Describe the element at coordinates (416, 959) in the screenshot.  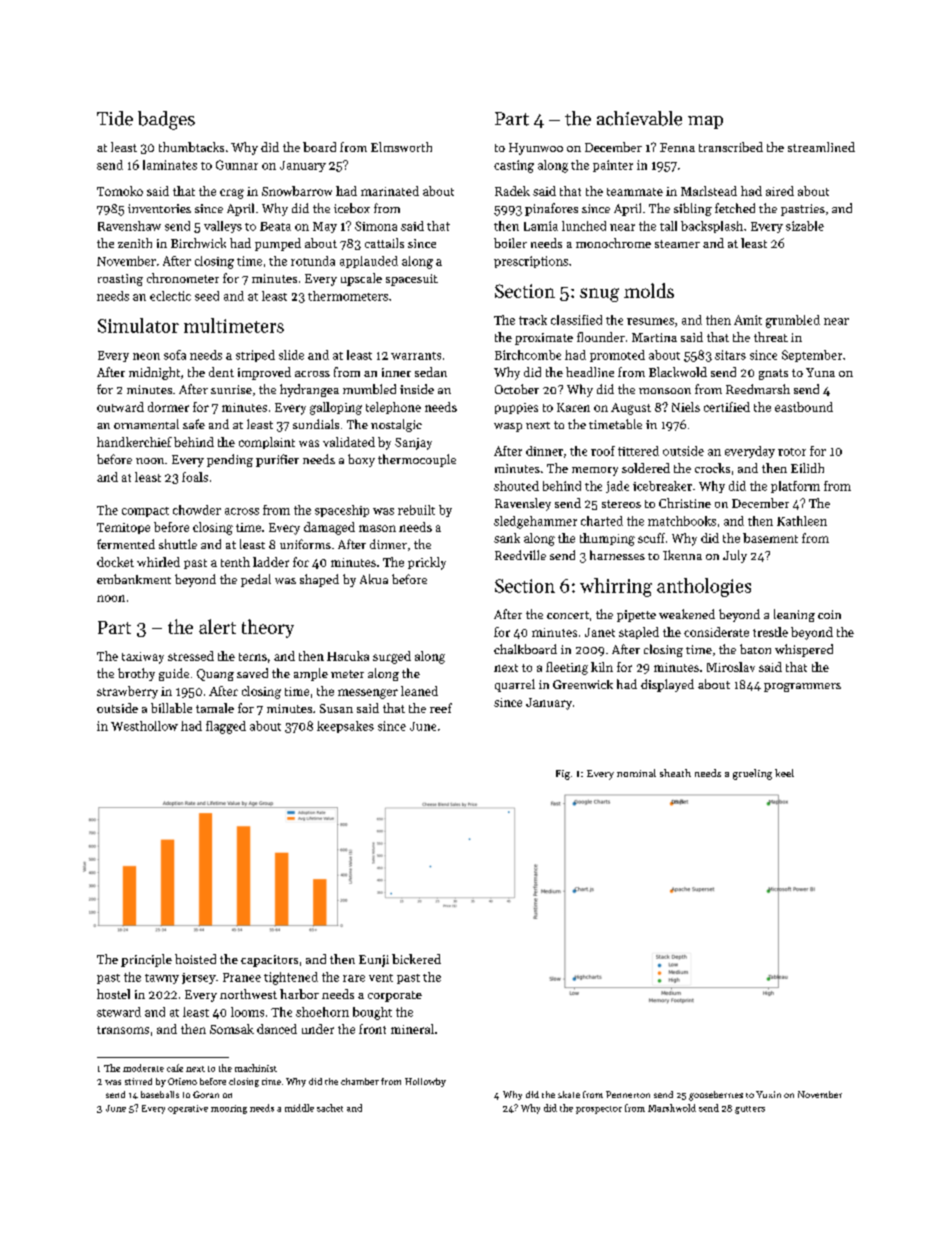
I see `bickered` at that location.
